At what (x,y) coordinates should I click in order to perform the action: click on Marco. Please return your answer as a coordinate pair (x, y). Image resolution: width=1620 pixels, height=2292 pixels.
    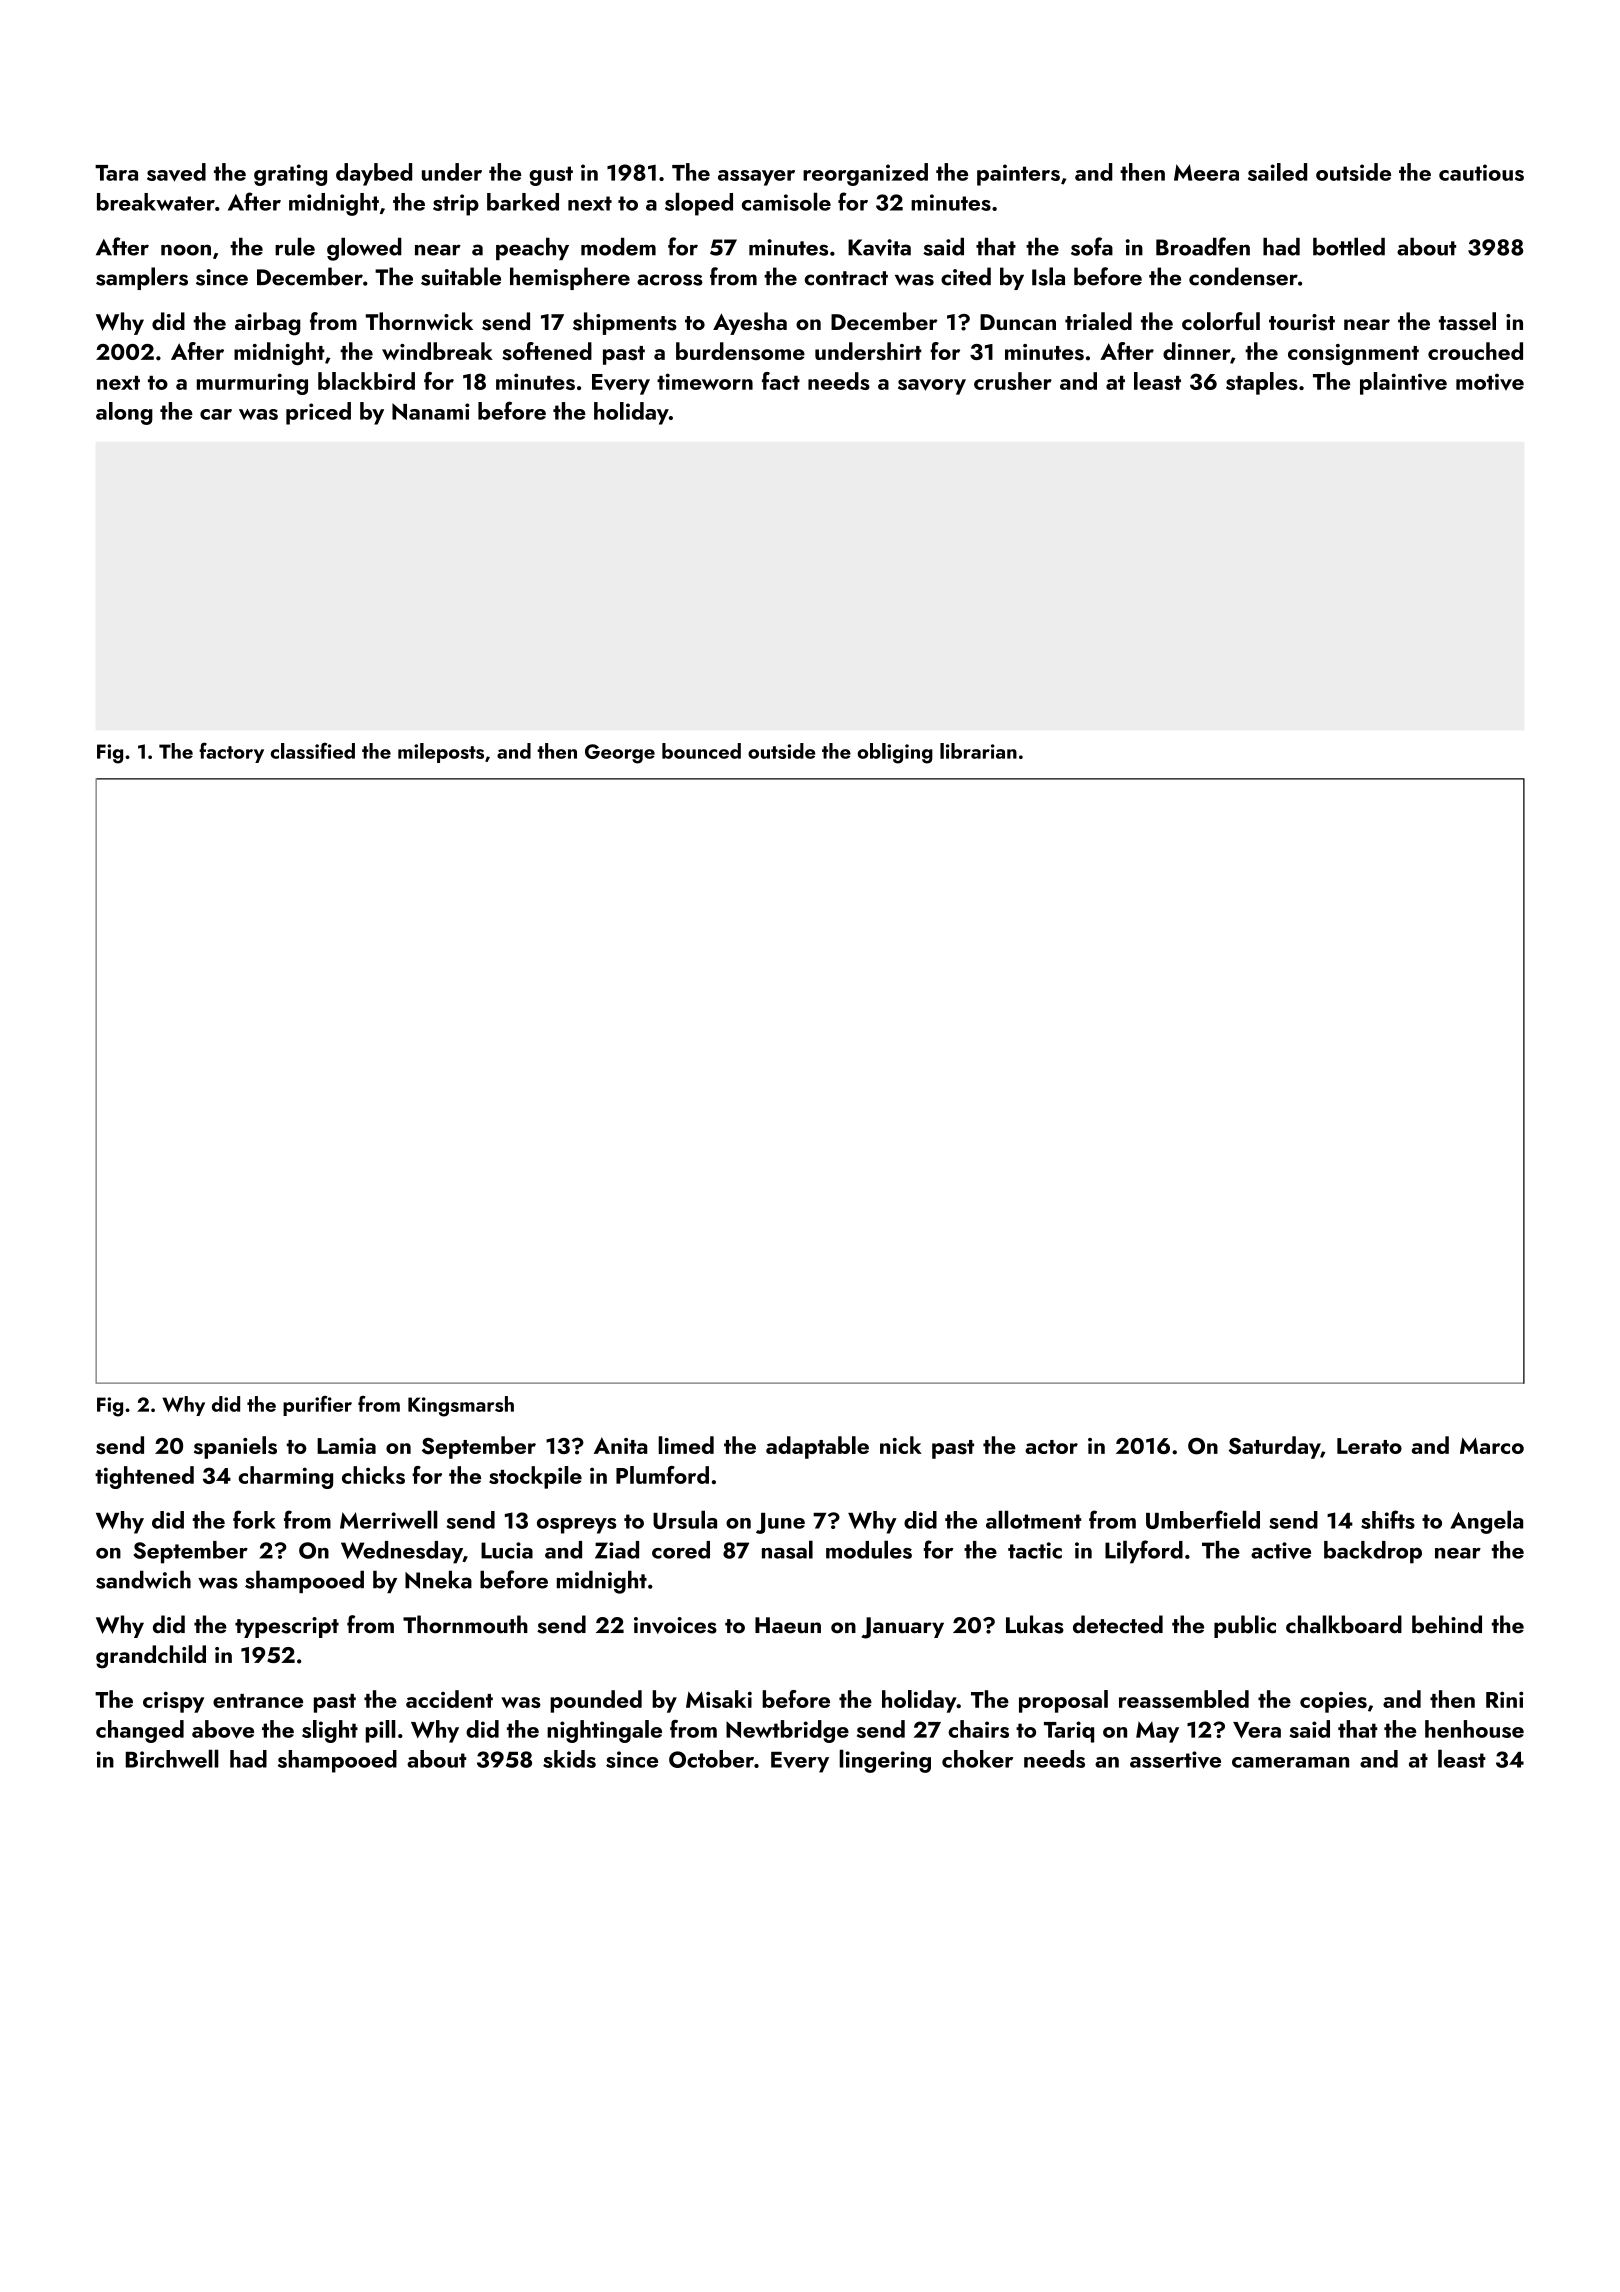
    Looking at the image, I should click on (1492, 1446).
